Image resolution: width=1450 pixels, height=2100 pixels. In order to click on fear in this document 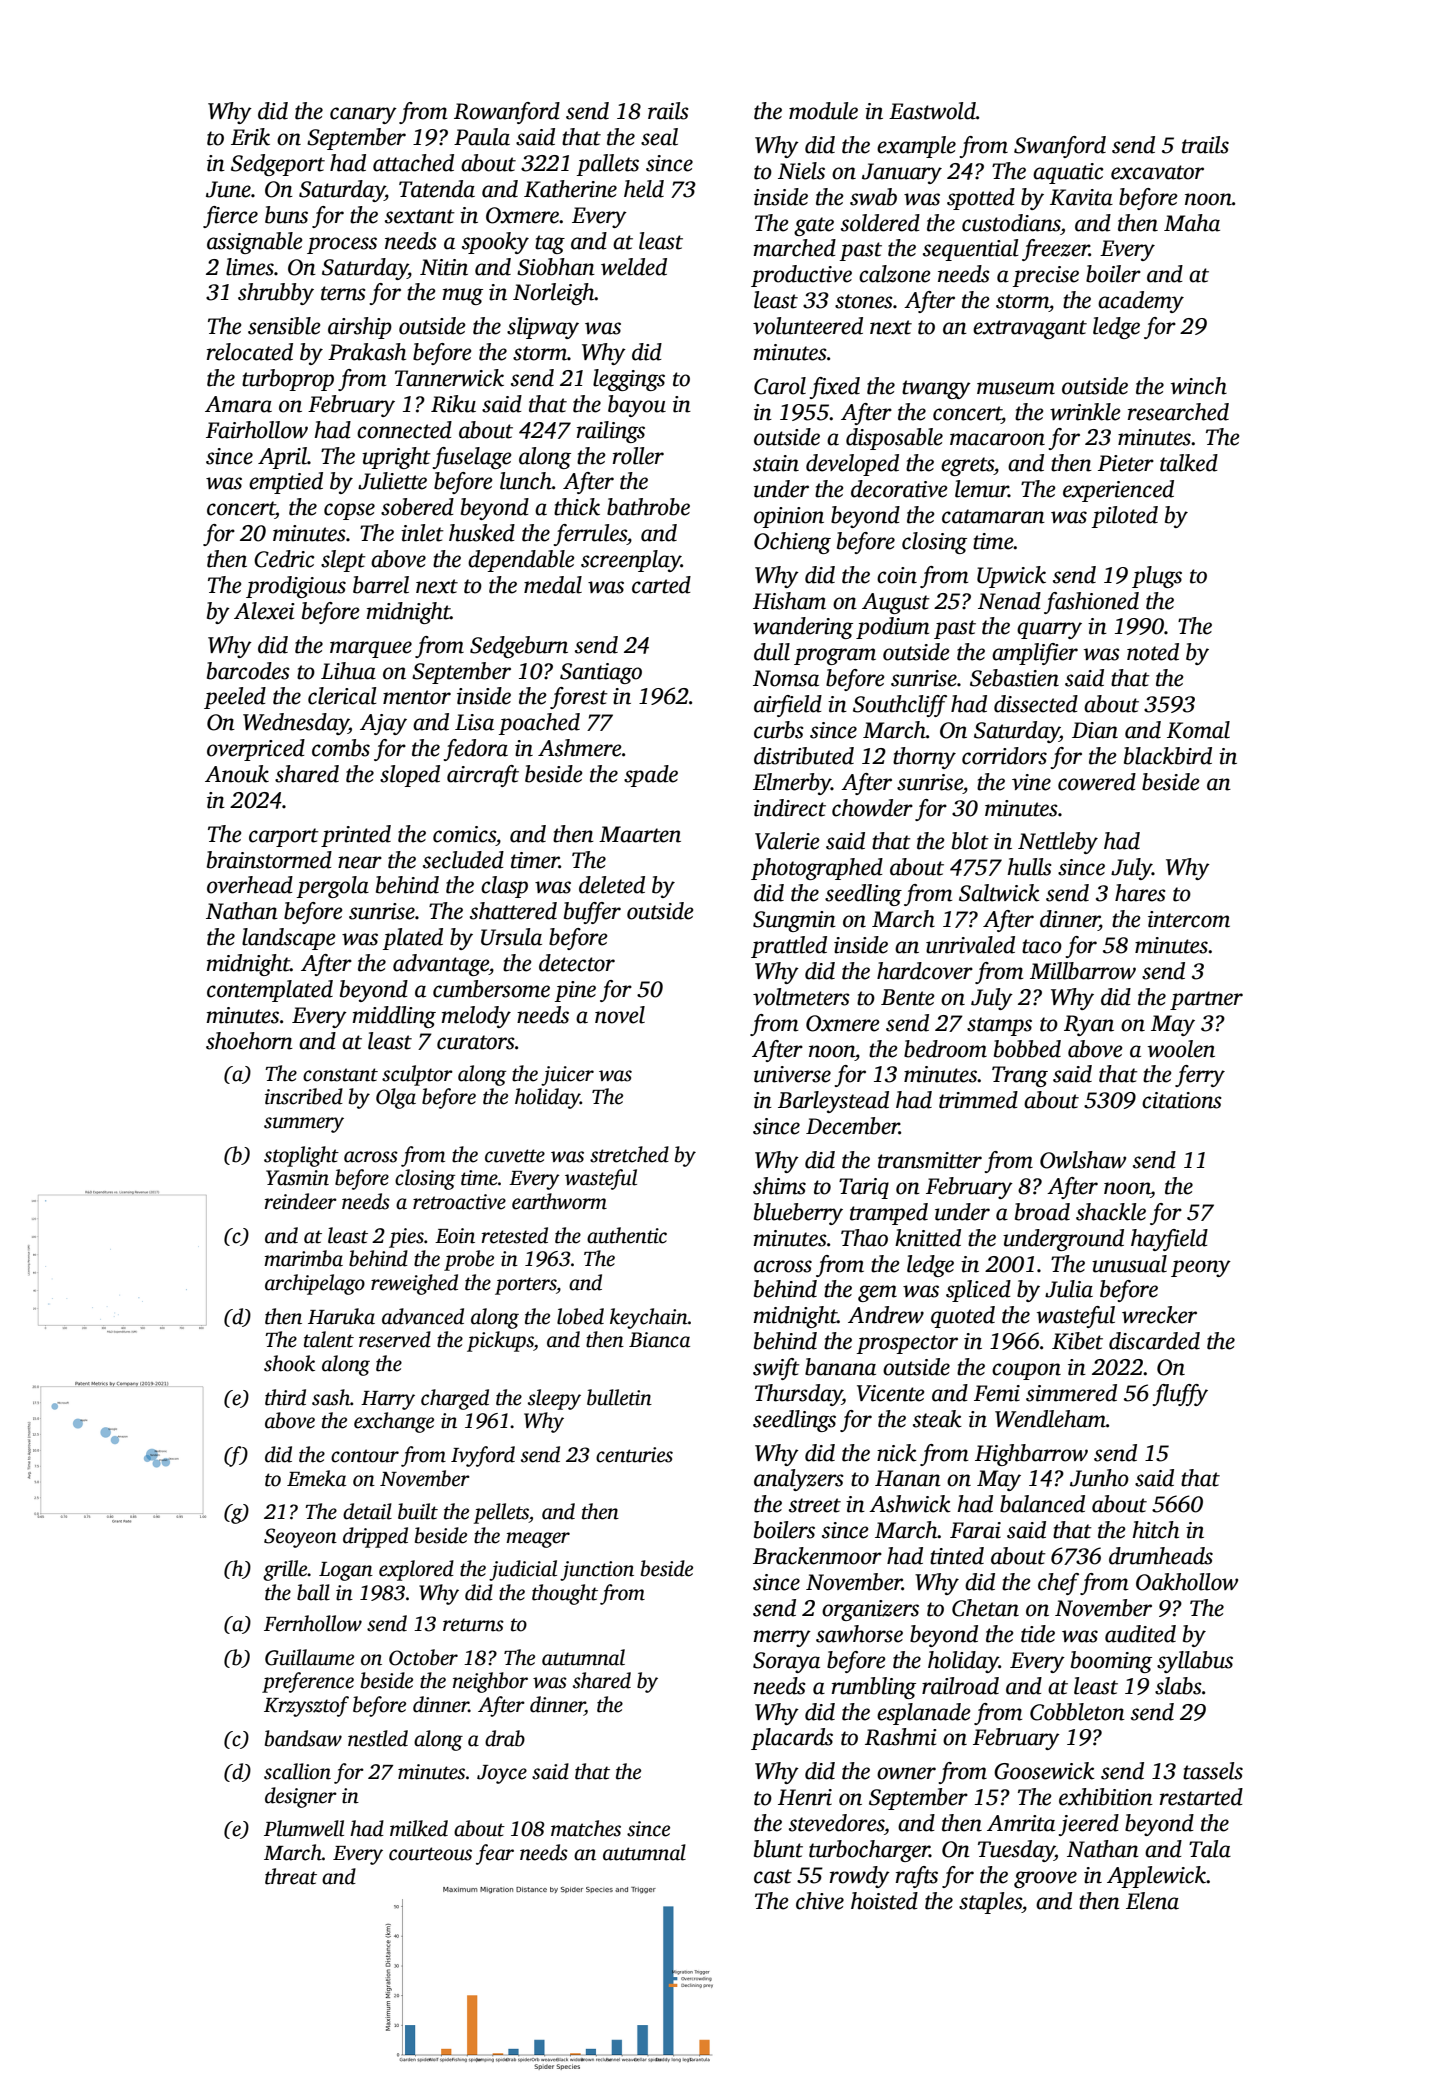, I will do `click(495, 1854)`.
